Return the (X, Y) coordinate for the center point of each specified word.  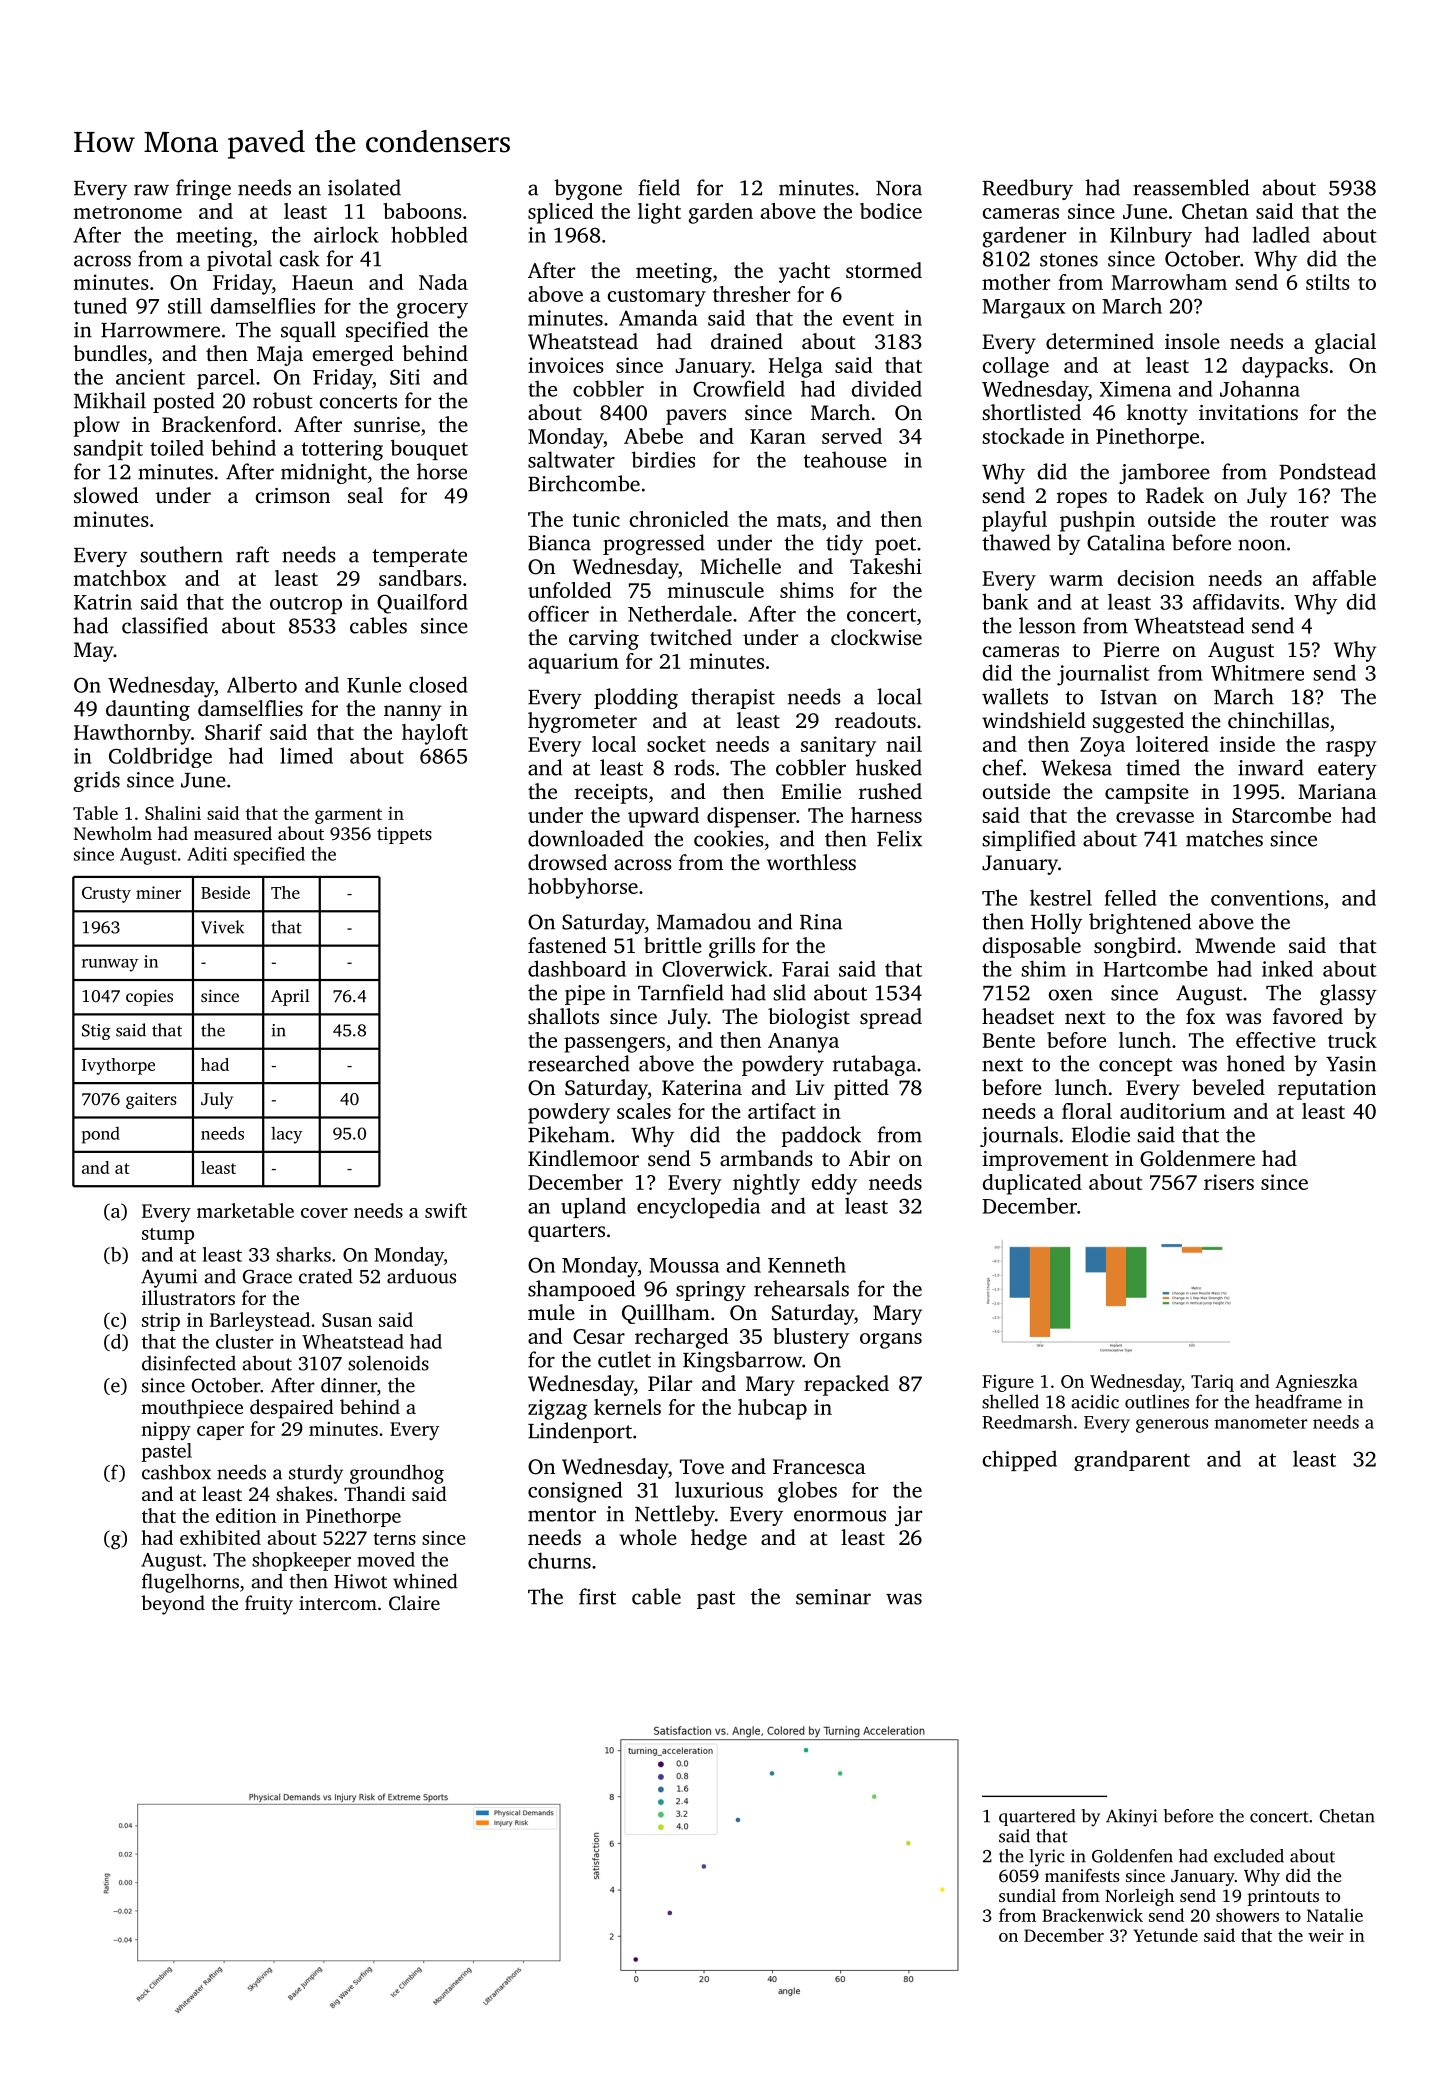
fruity (269, 1605)
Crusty (106, 895)
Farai (805, 969)
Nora (899, 188)
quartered (1037, 1817)
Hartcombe (1155, 969)
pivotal (239, 260)
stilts (1328, 282)
